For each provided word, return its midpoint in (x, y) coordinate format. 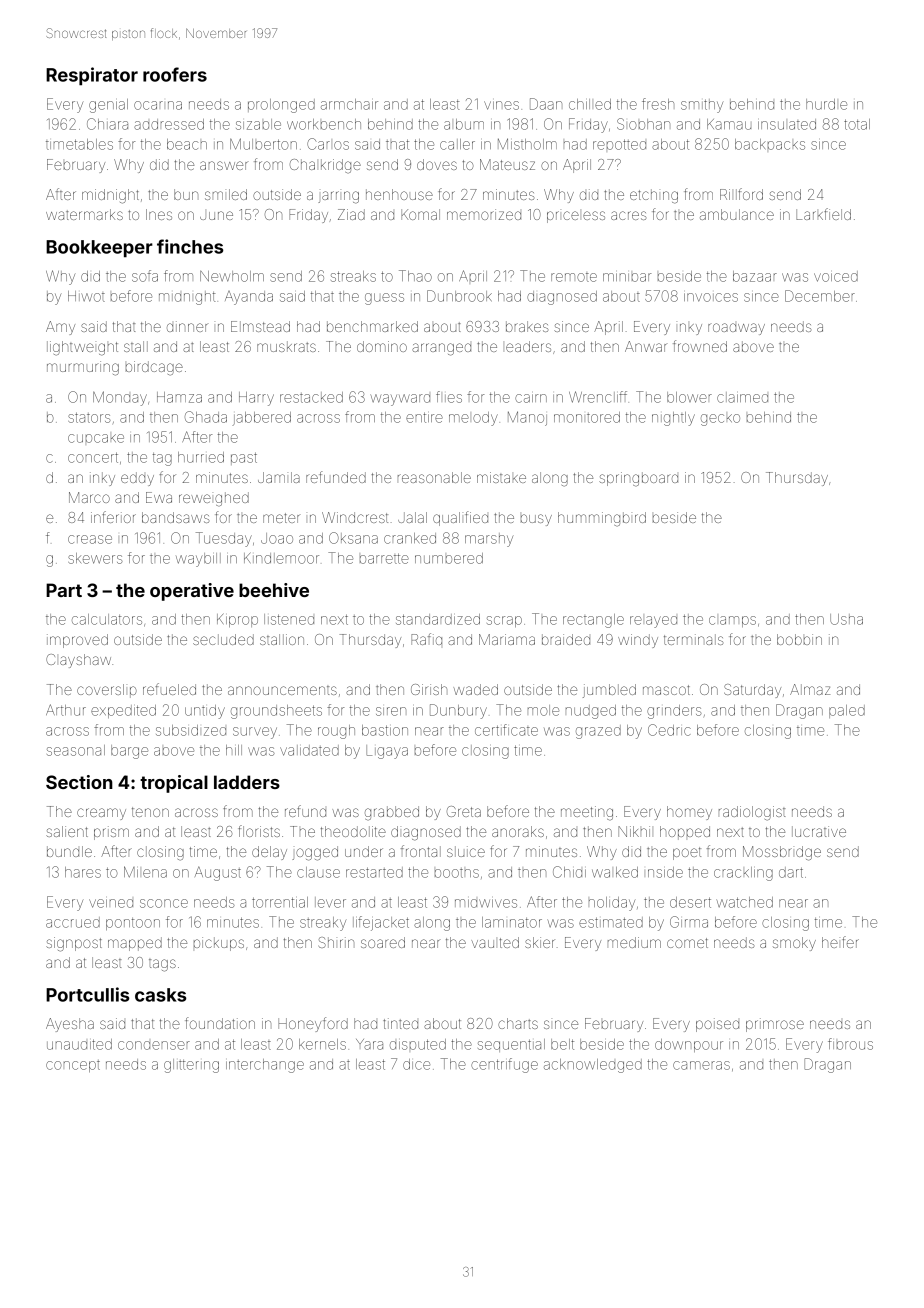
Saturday (752, 691)
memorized (484, 214)
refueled (169, 689)
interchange (265, 1066)
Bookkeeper (99, 249)
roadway (736, 329)
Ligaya (387, 752)
